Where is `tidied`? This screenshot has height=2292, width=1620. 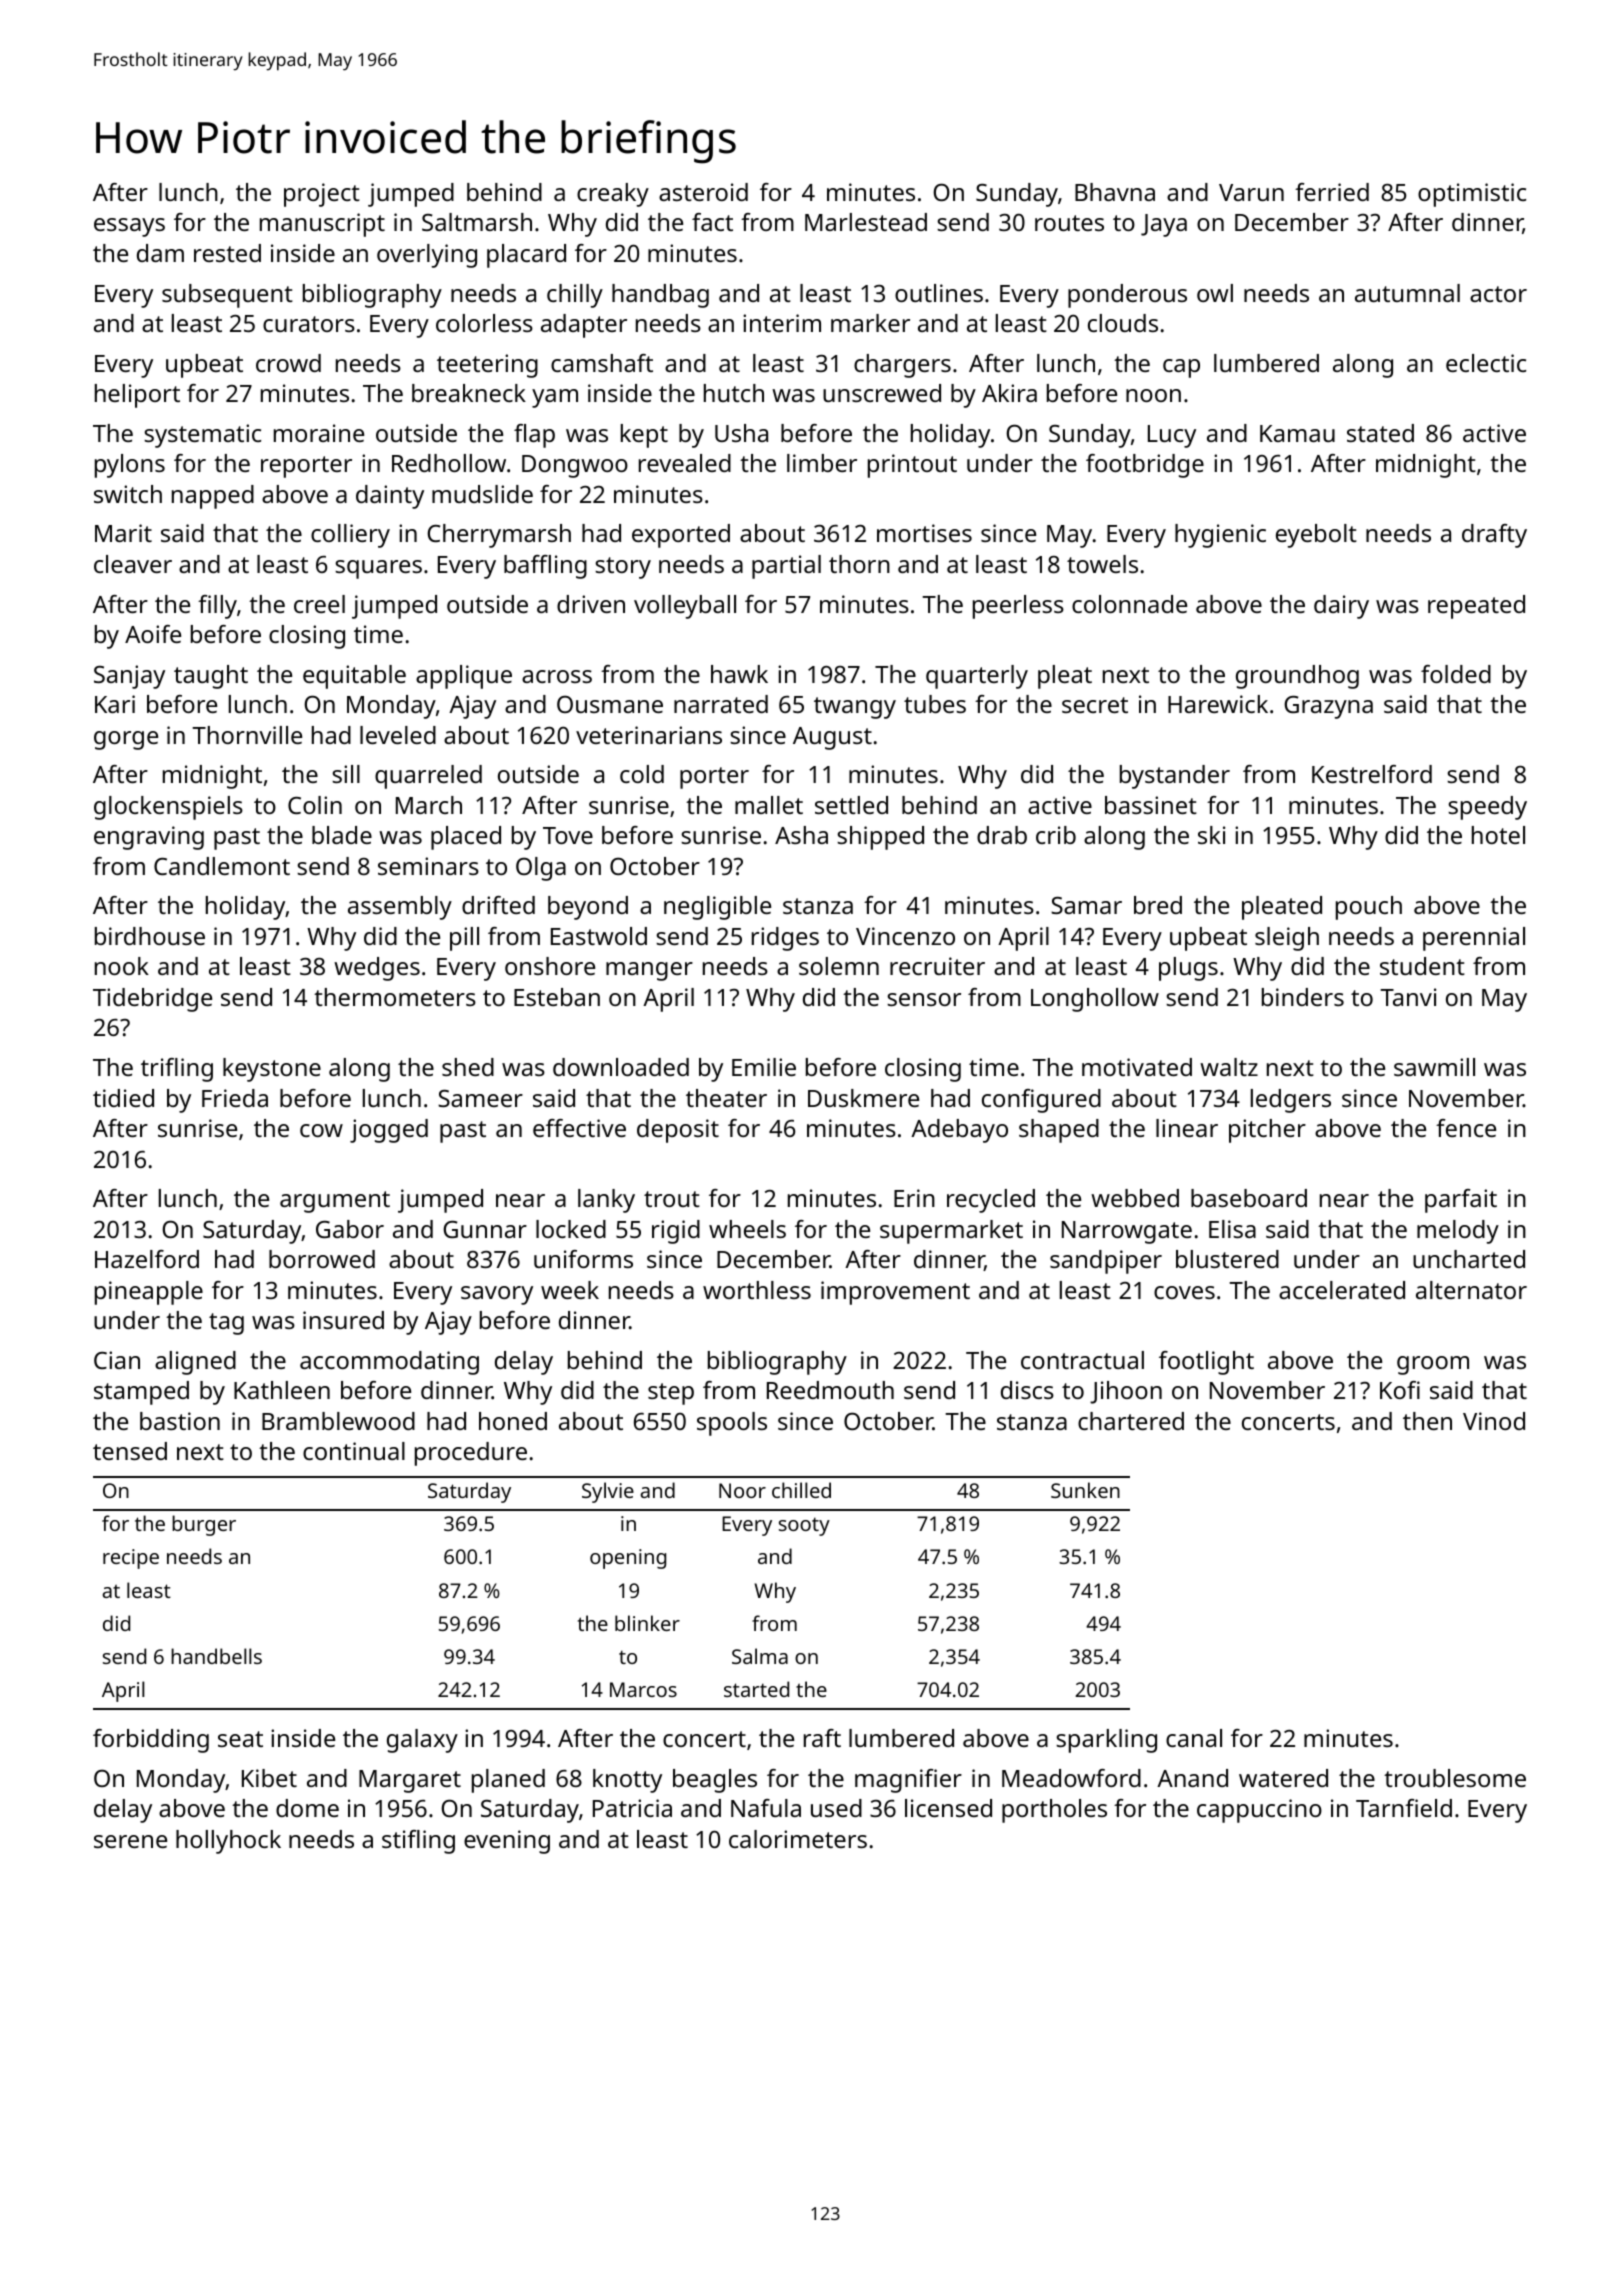 tidied is located at coordinates (123, 1098).
